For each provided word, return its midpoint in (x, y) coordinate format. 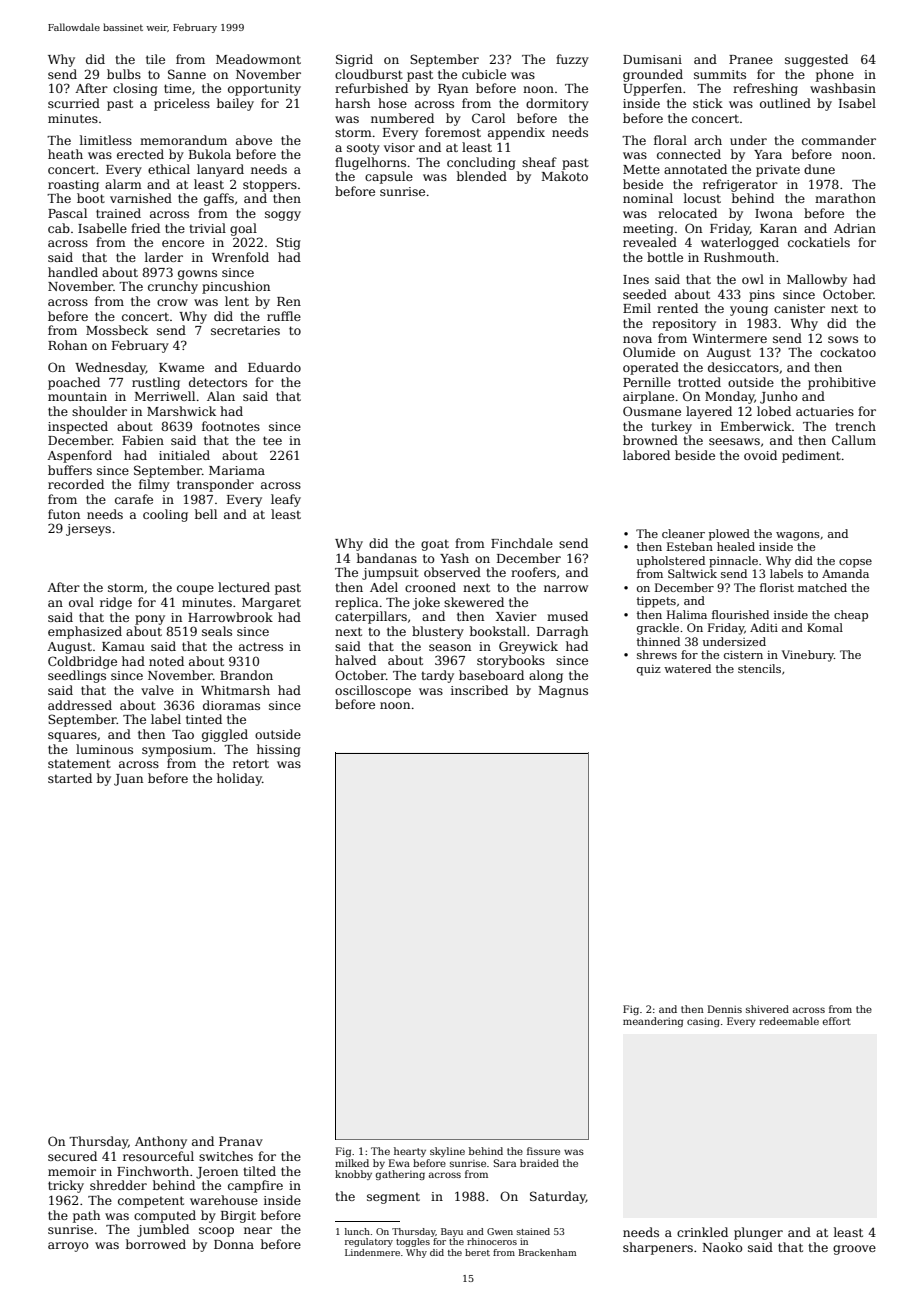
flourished (740, 614)
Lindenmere (372, 1252)
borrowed (156, 1244)
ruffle (284, 316)
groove (854, 1250)
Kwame (181, 367)
